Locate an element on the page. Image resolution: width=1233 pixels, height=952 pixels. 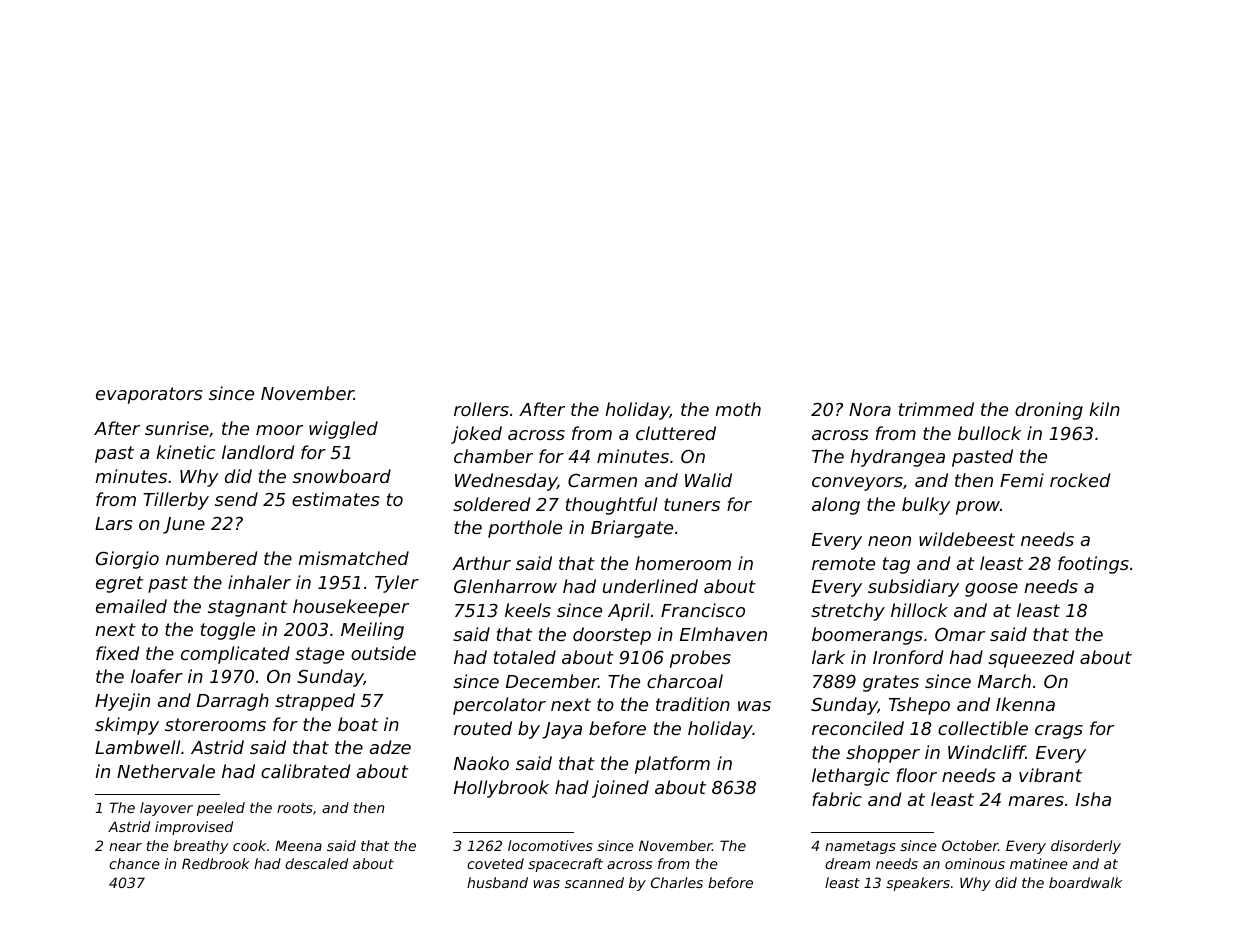
fixed is located at coordinates (117, 653).
